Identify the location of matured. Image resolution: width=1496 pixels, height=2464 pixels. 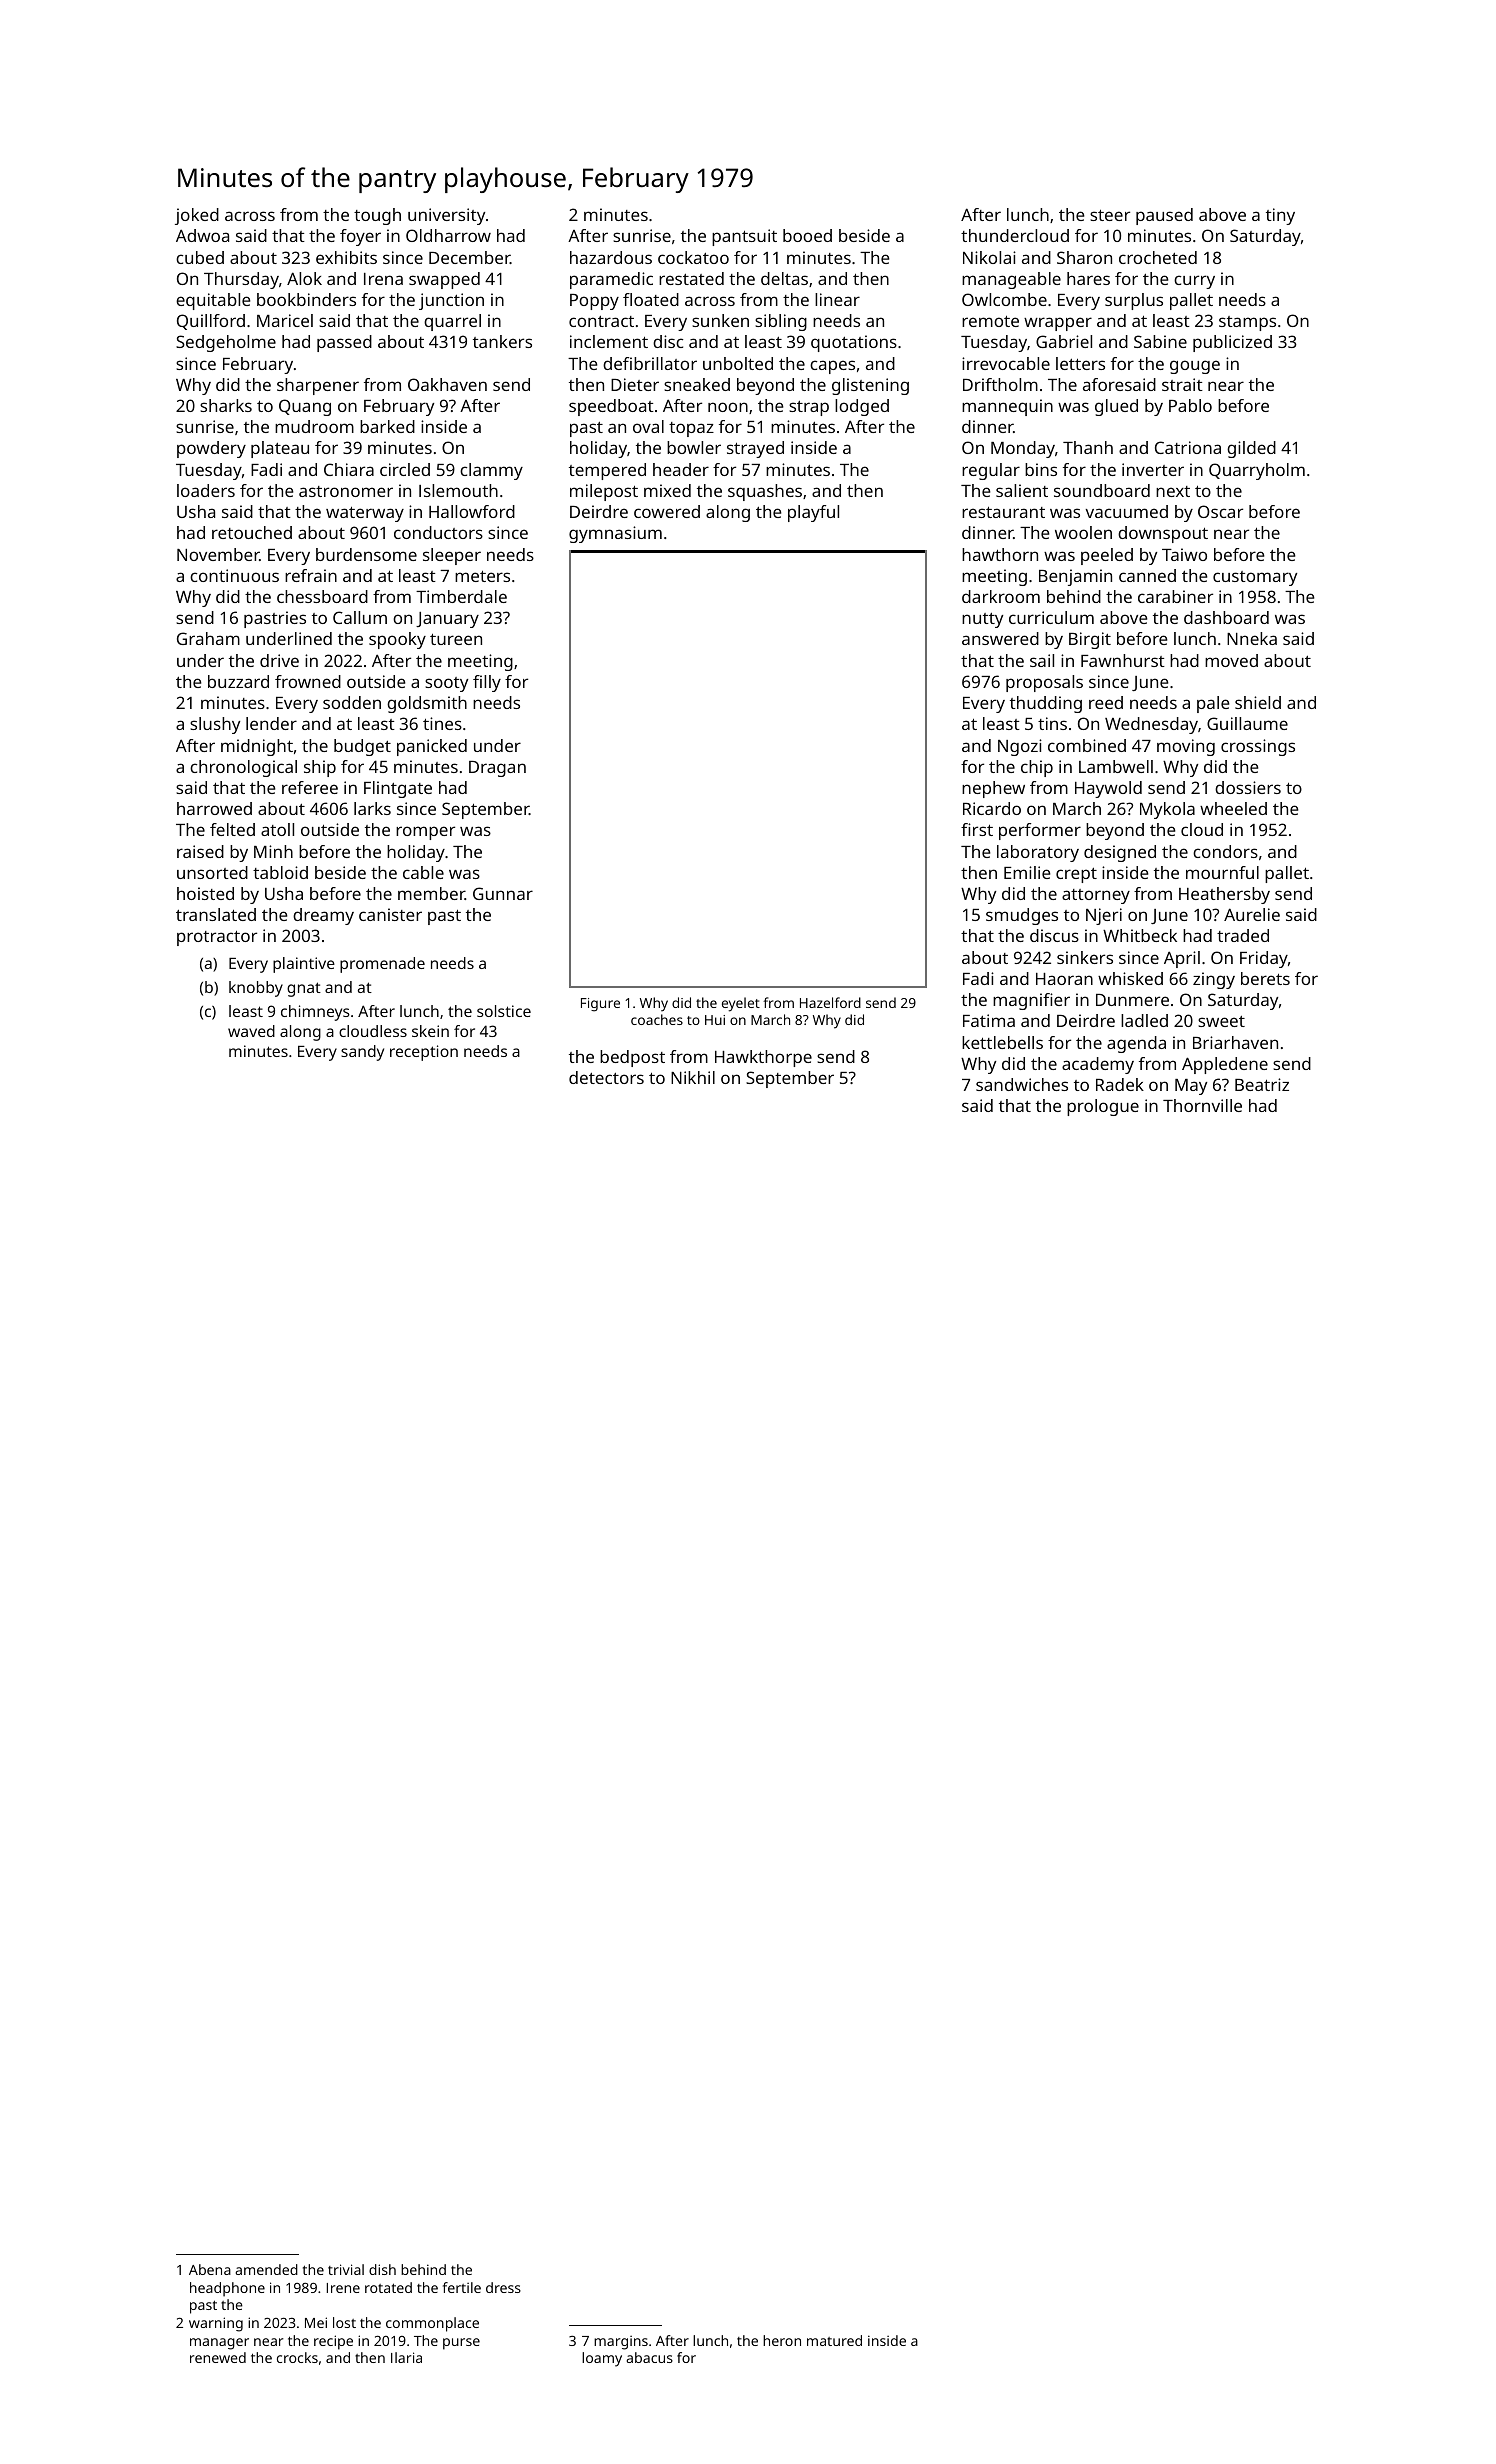
(834, 2340).
